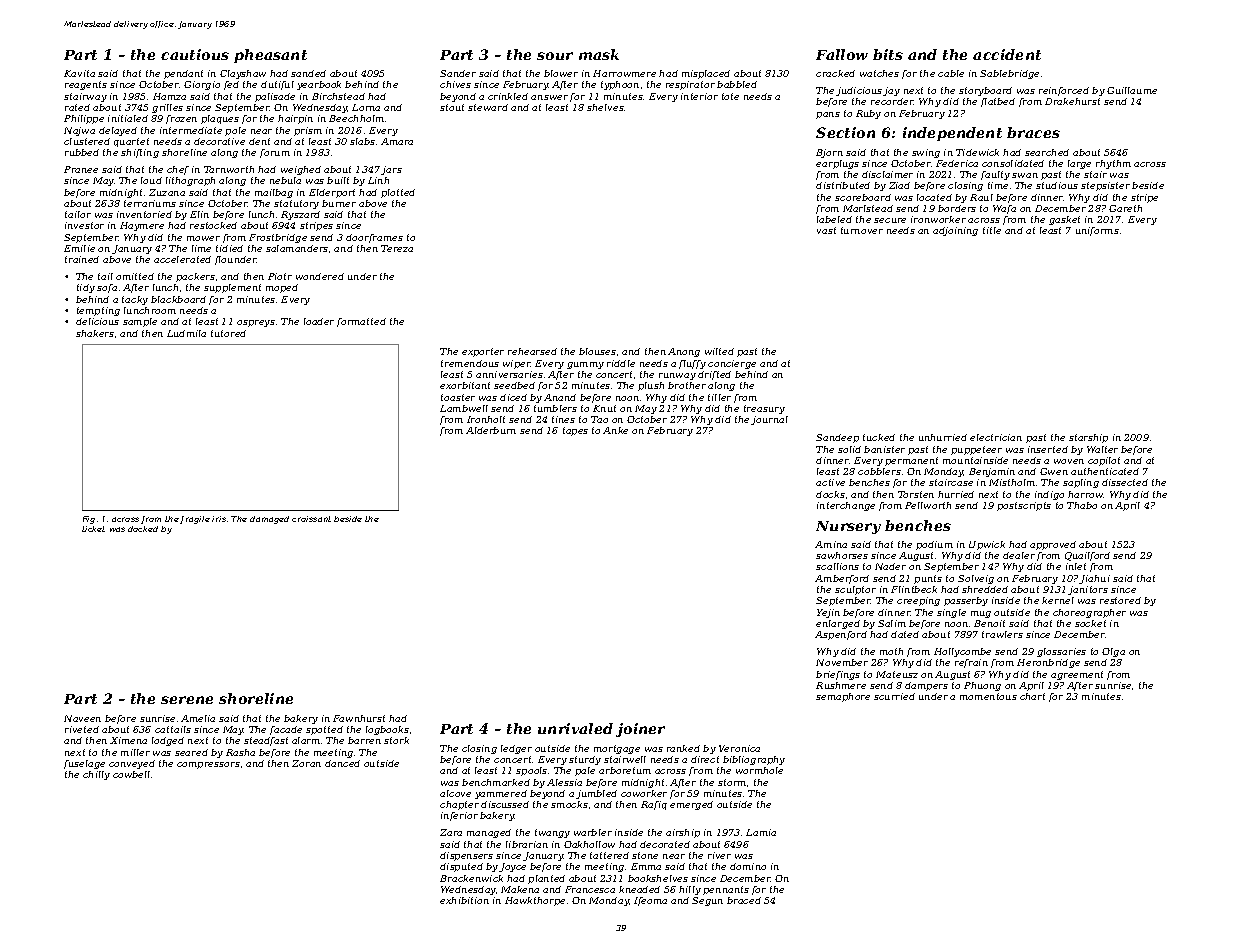 The image size is (1233, 952). I want to click on tutored, so click(228, 333).
